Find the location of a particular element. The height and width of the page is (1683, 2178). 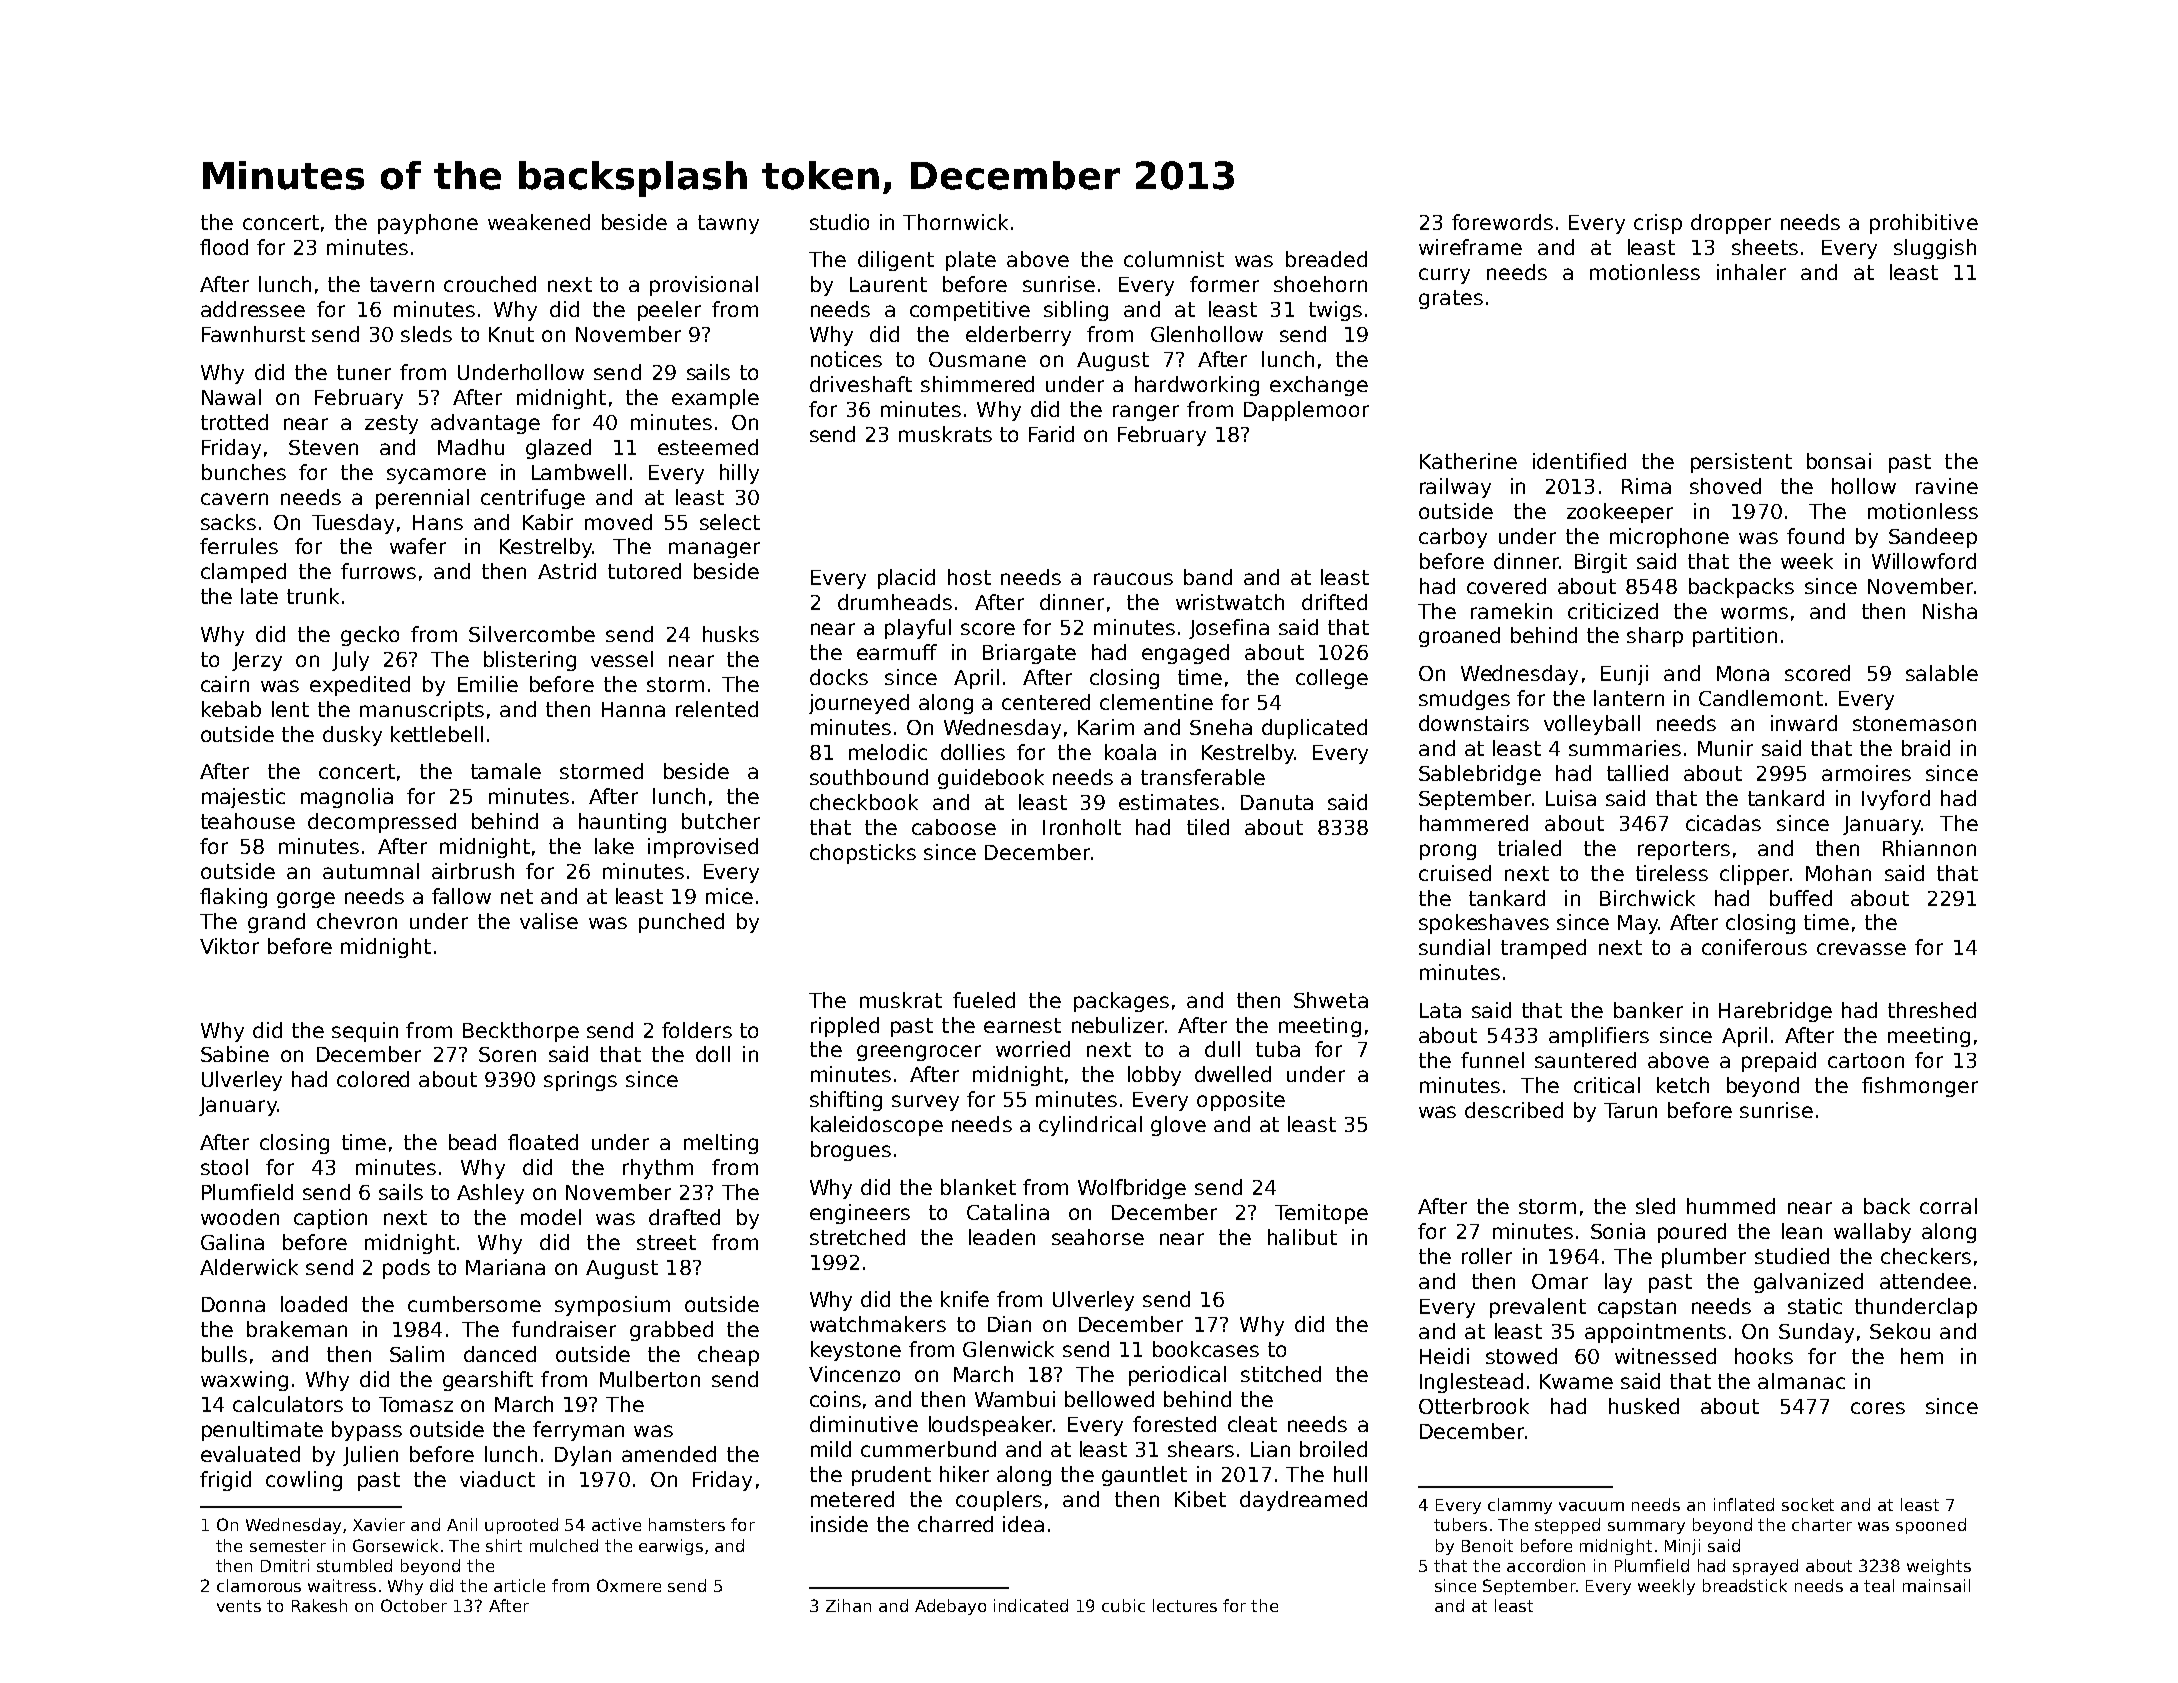

Silvercombe is located at coordinates (532, 634).
